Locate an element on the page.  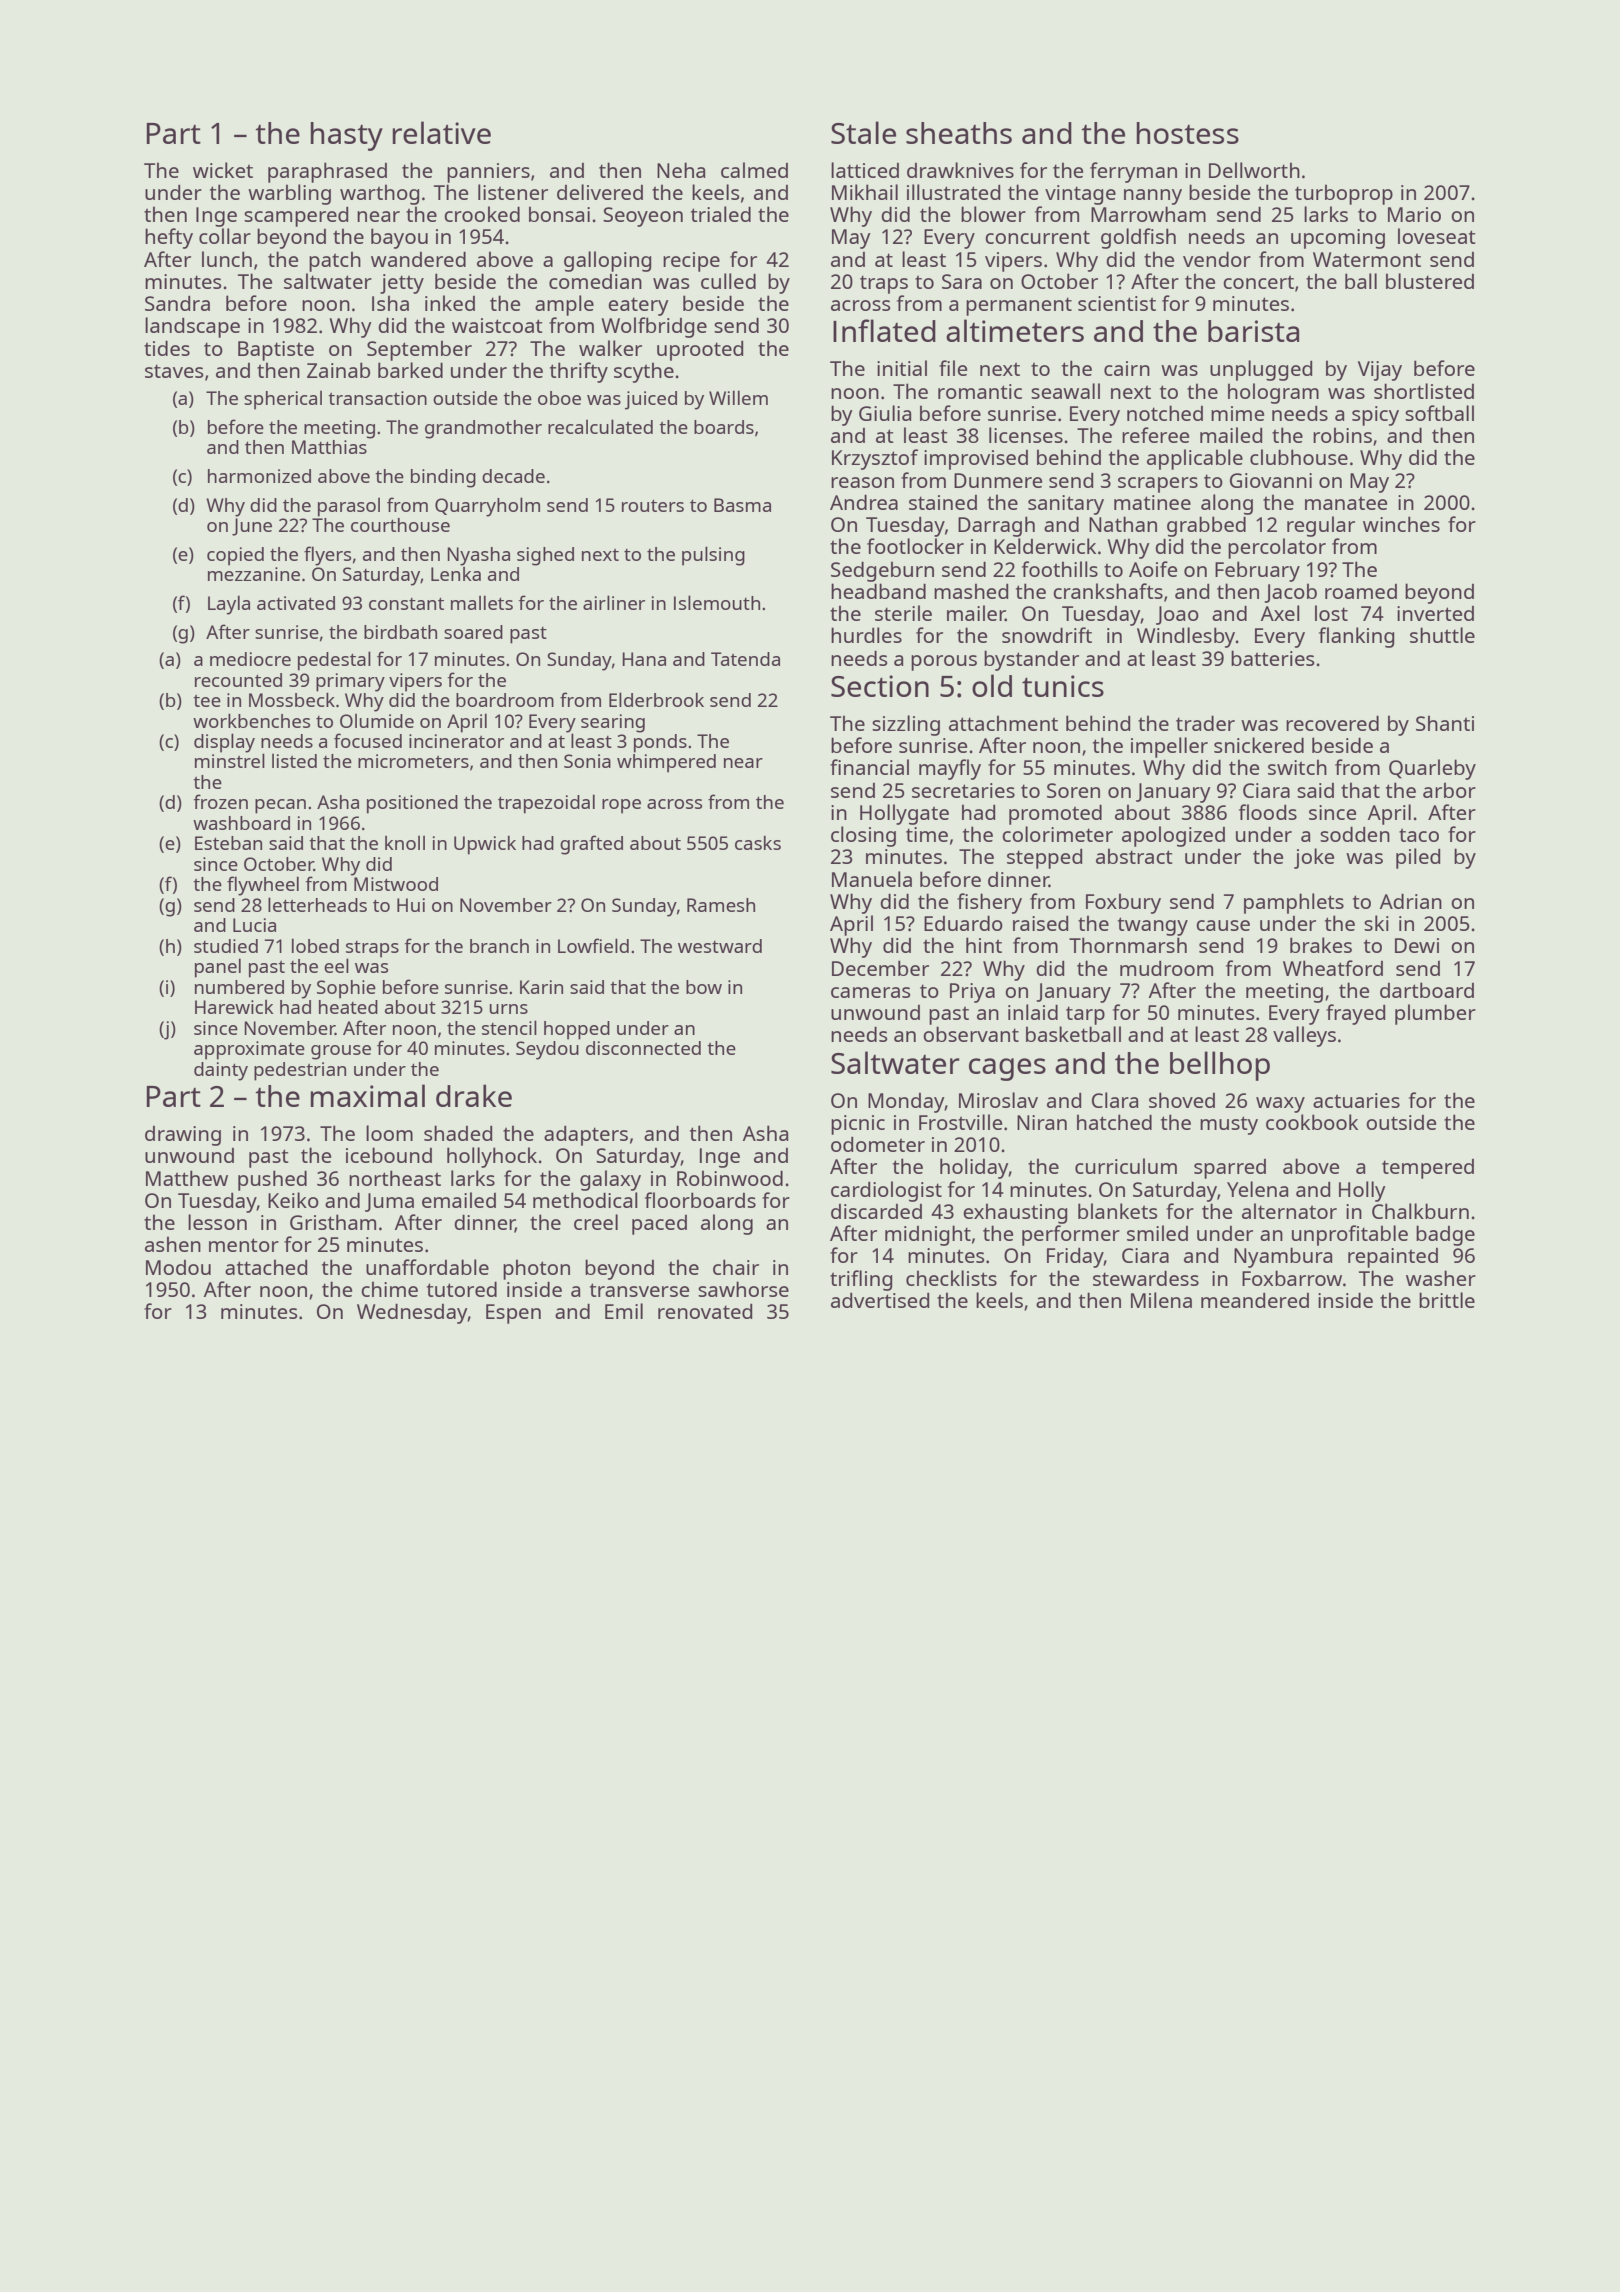
Andrea is located at coordinates (864, 502).
